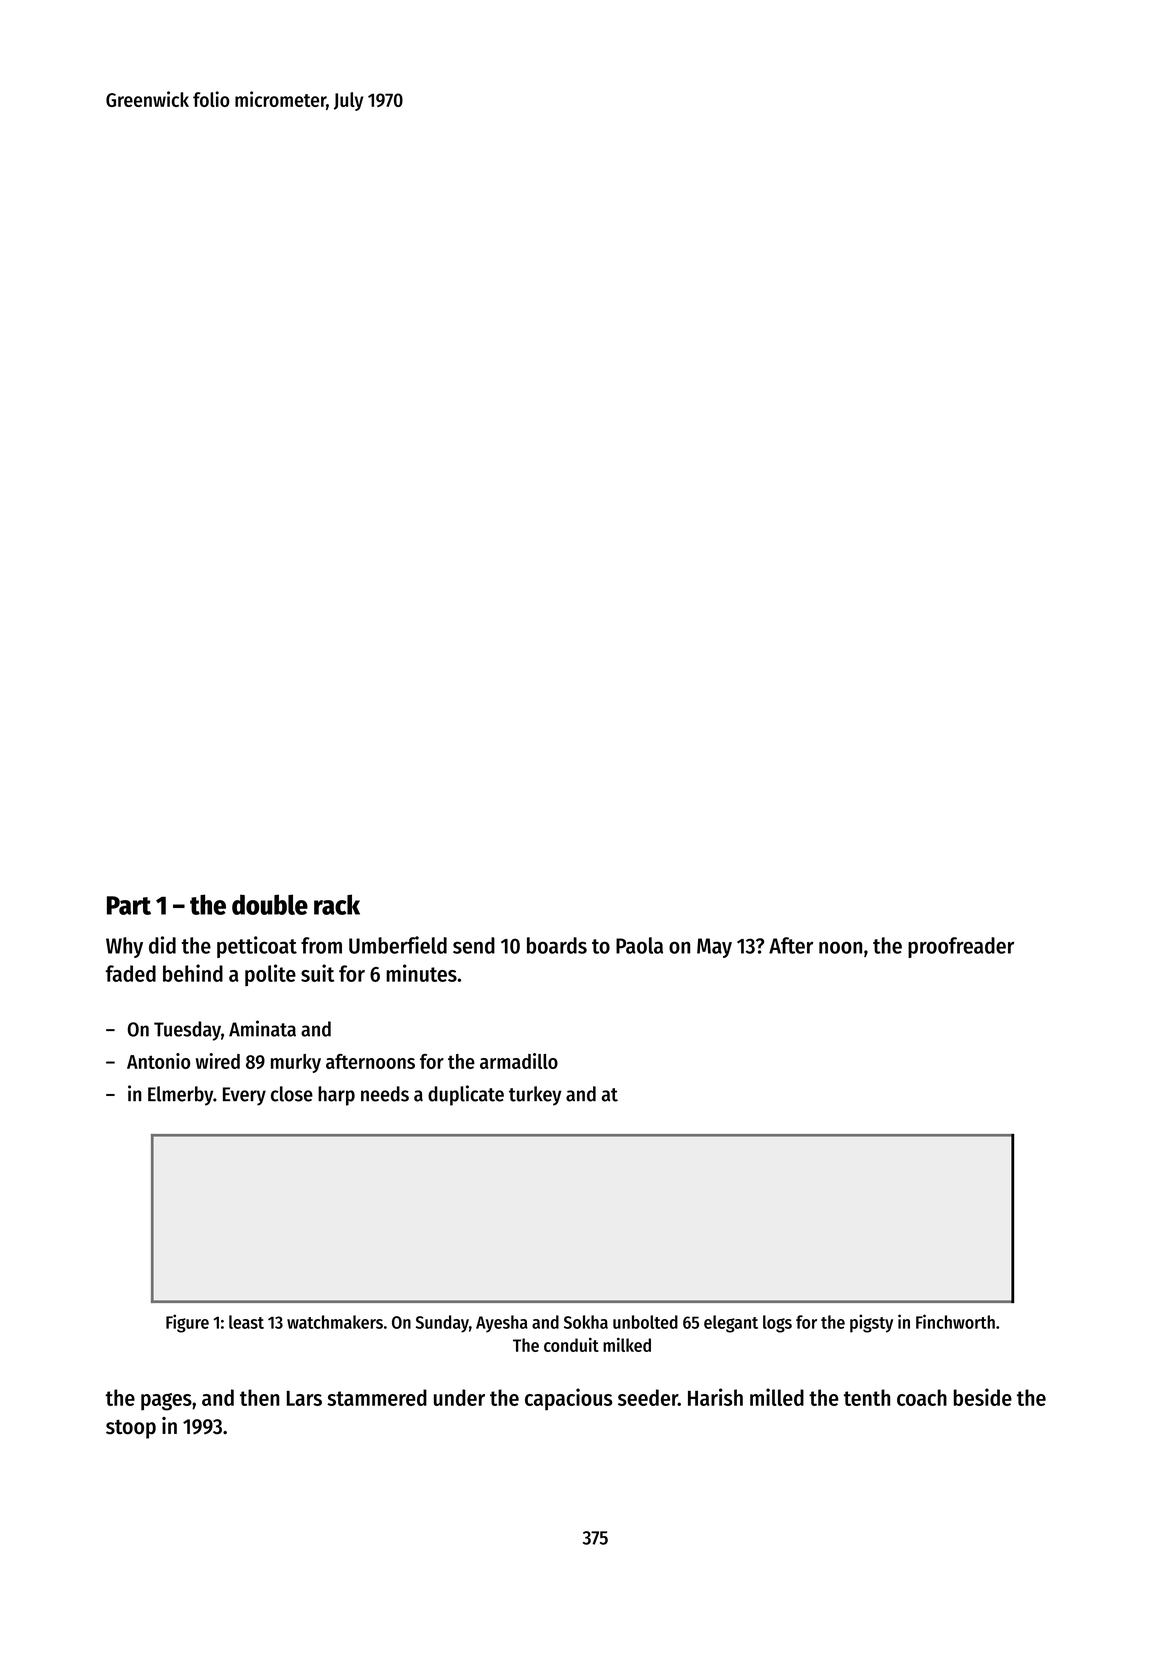 The image size is (1165, 1654). Describe the element at coordinates (569, 1399) in the screenshot. I see `capacious` at that location.
